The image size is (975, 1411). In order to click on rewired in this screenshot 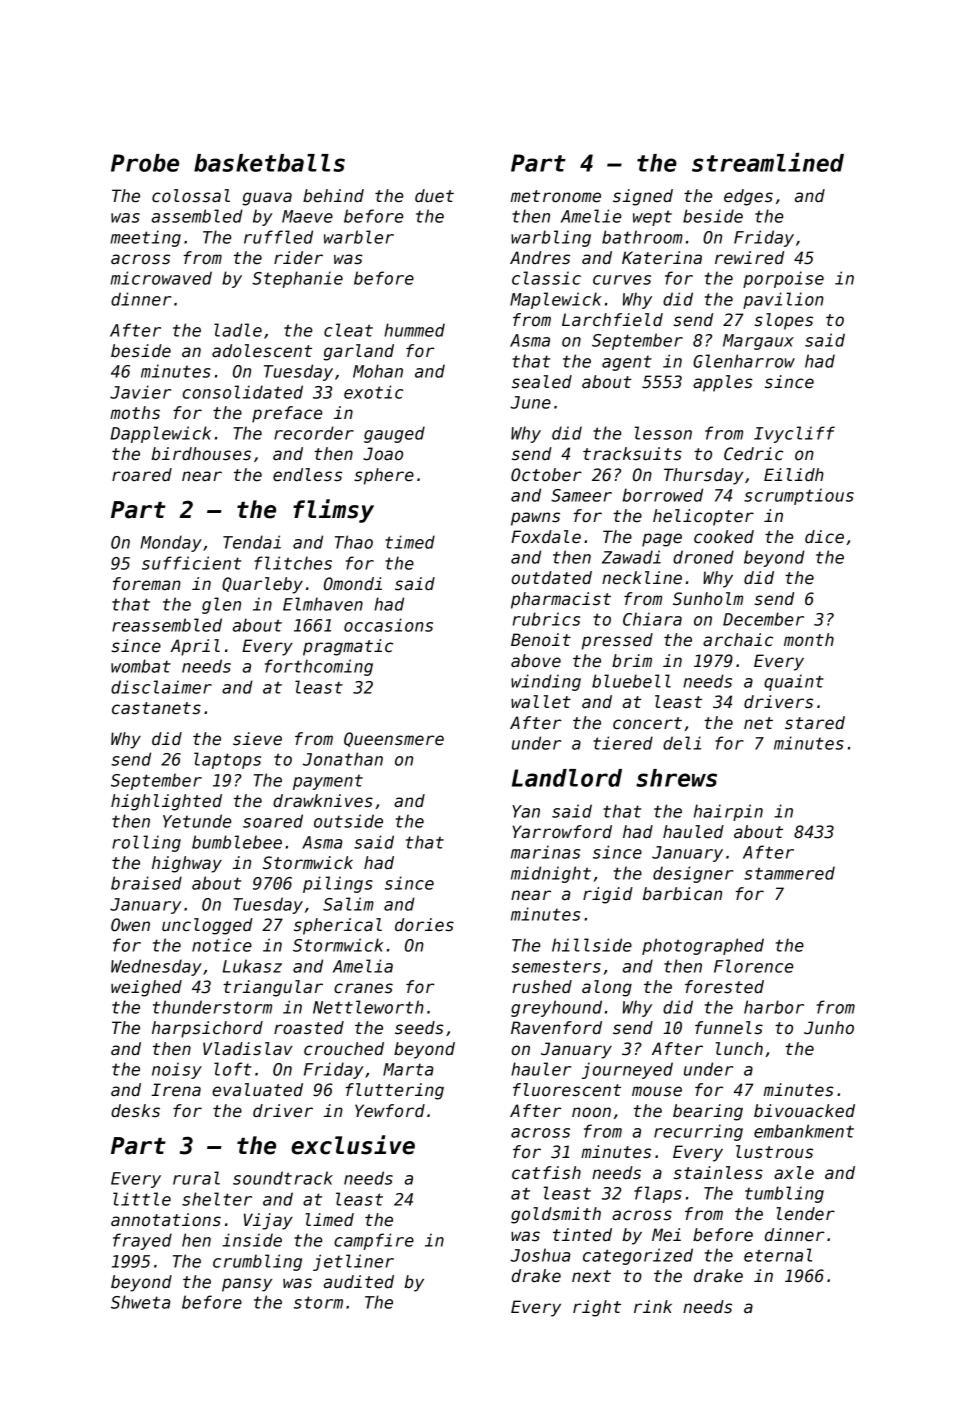, I will do `click(749, 258)`.
